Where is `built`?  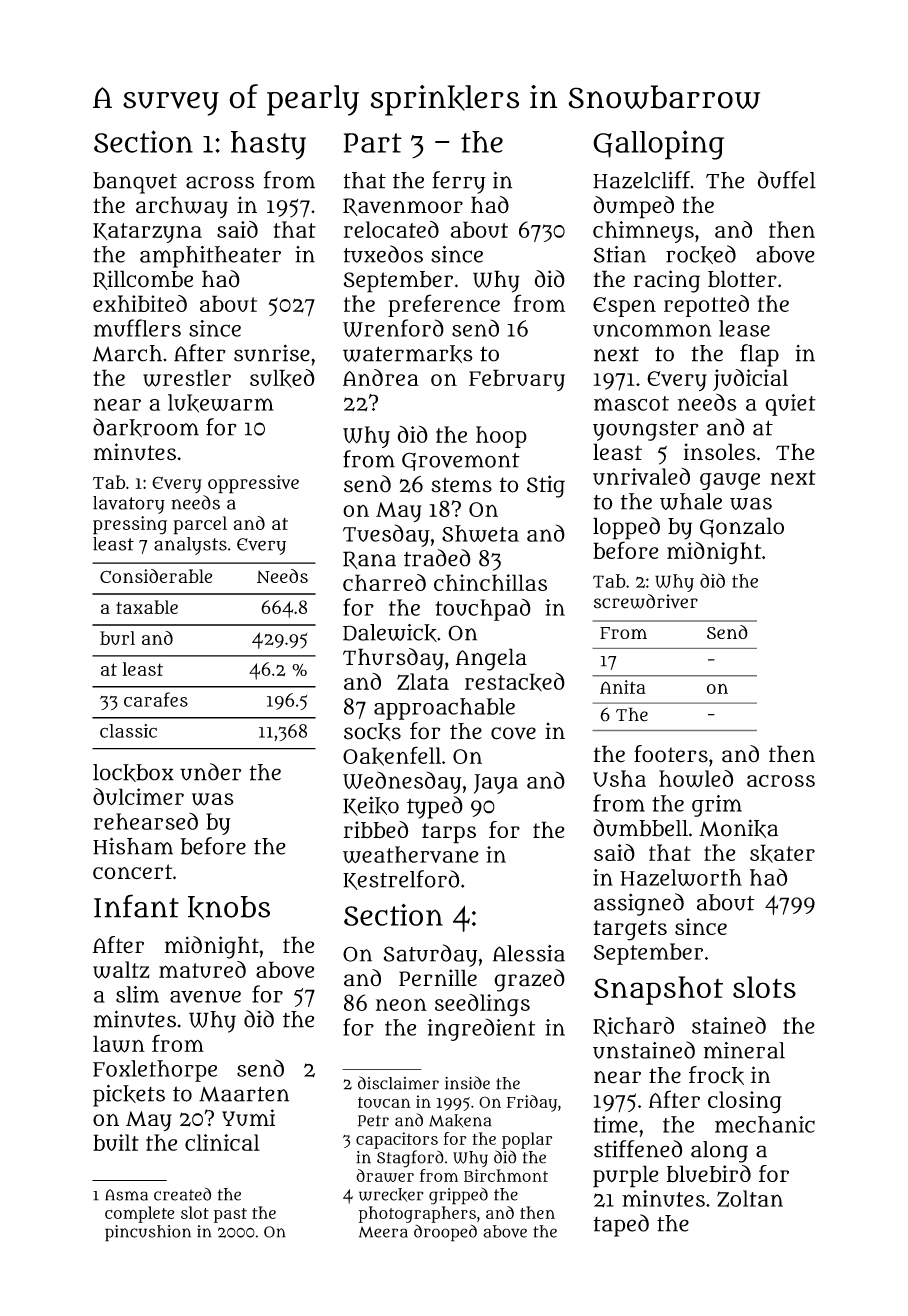 built is located at coordinates (116, 1142).
